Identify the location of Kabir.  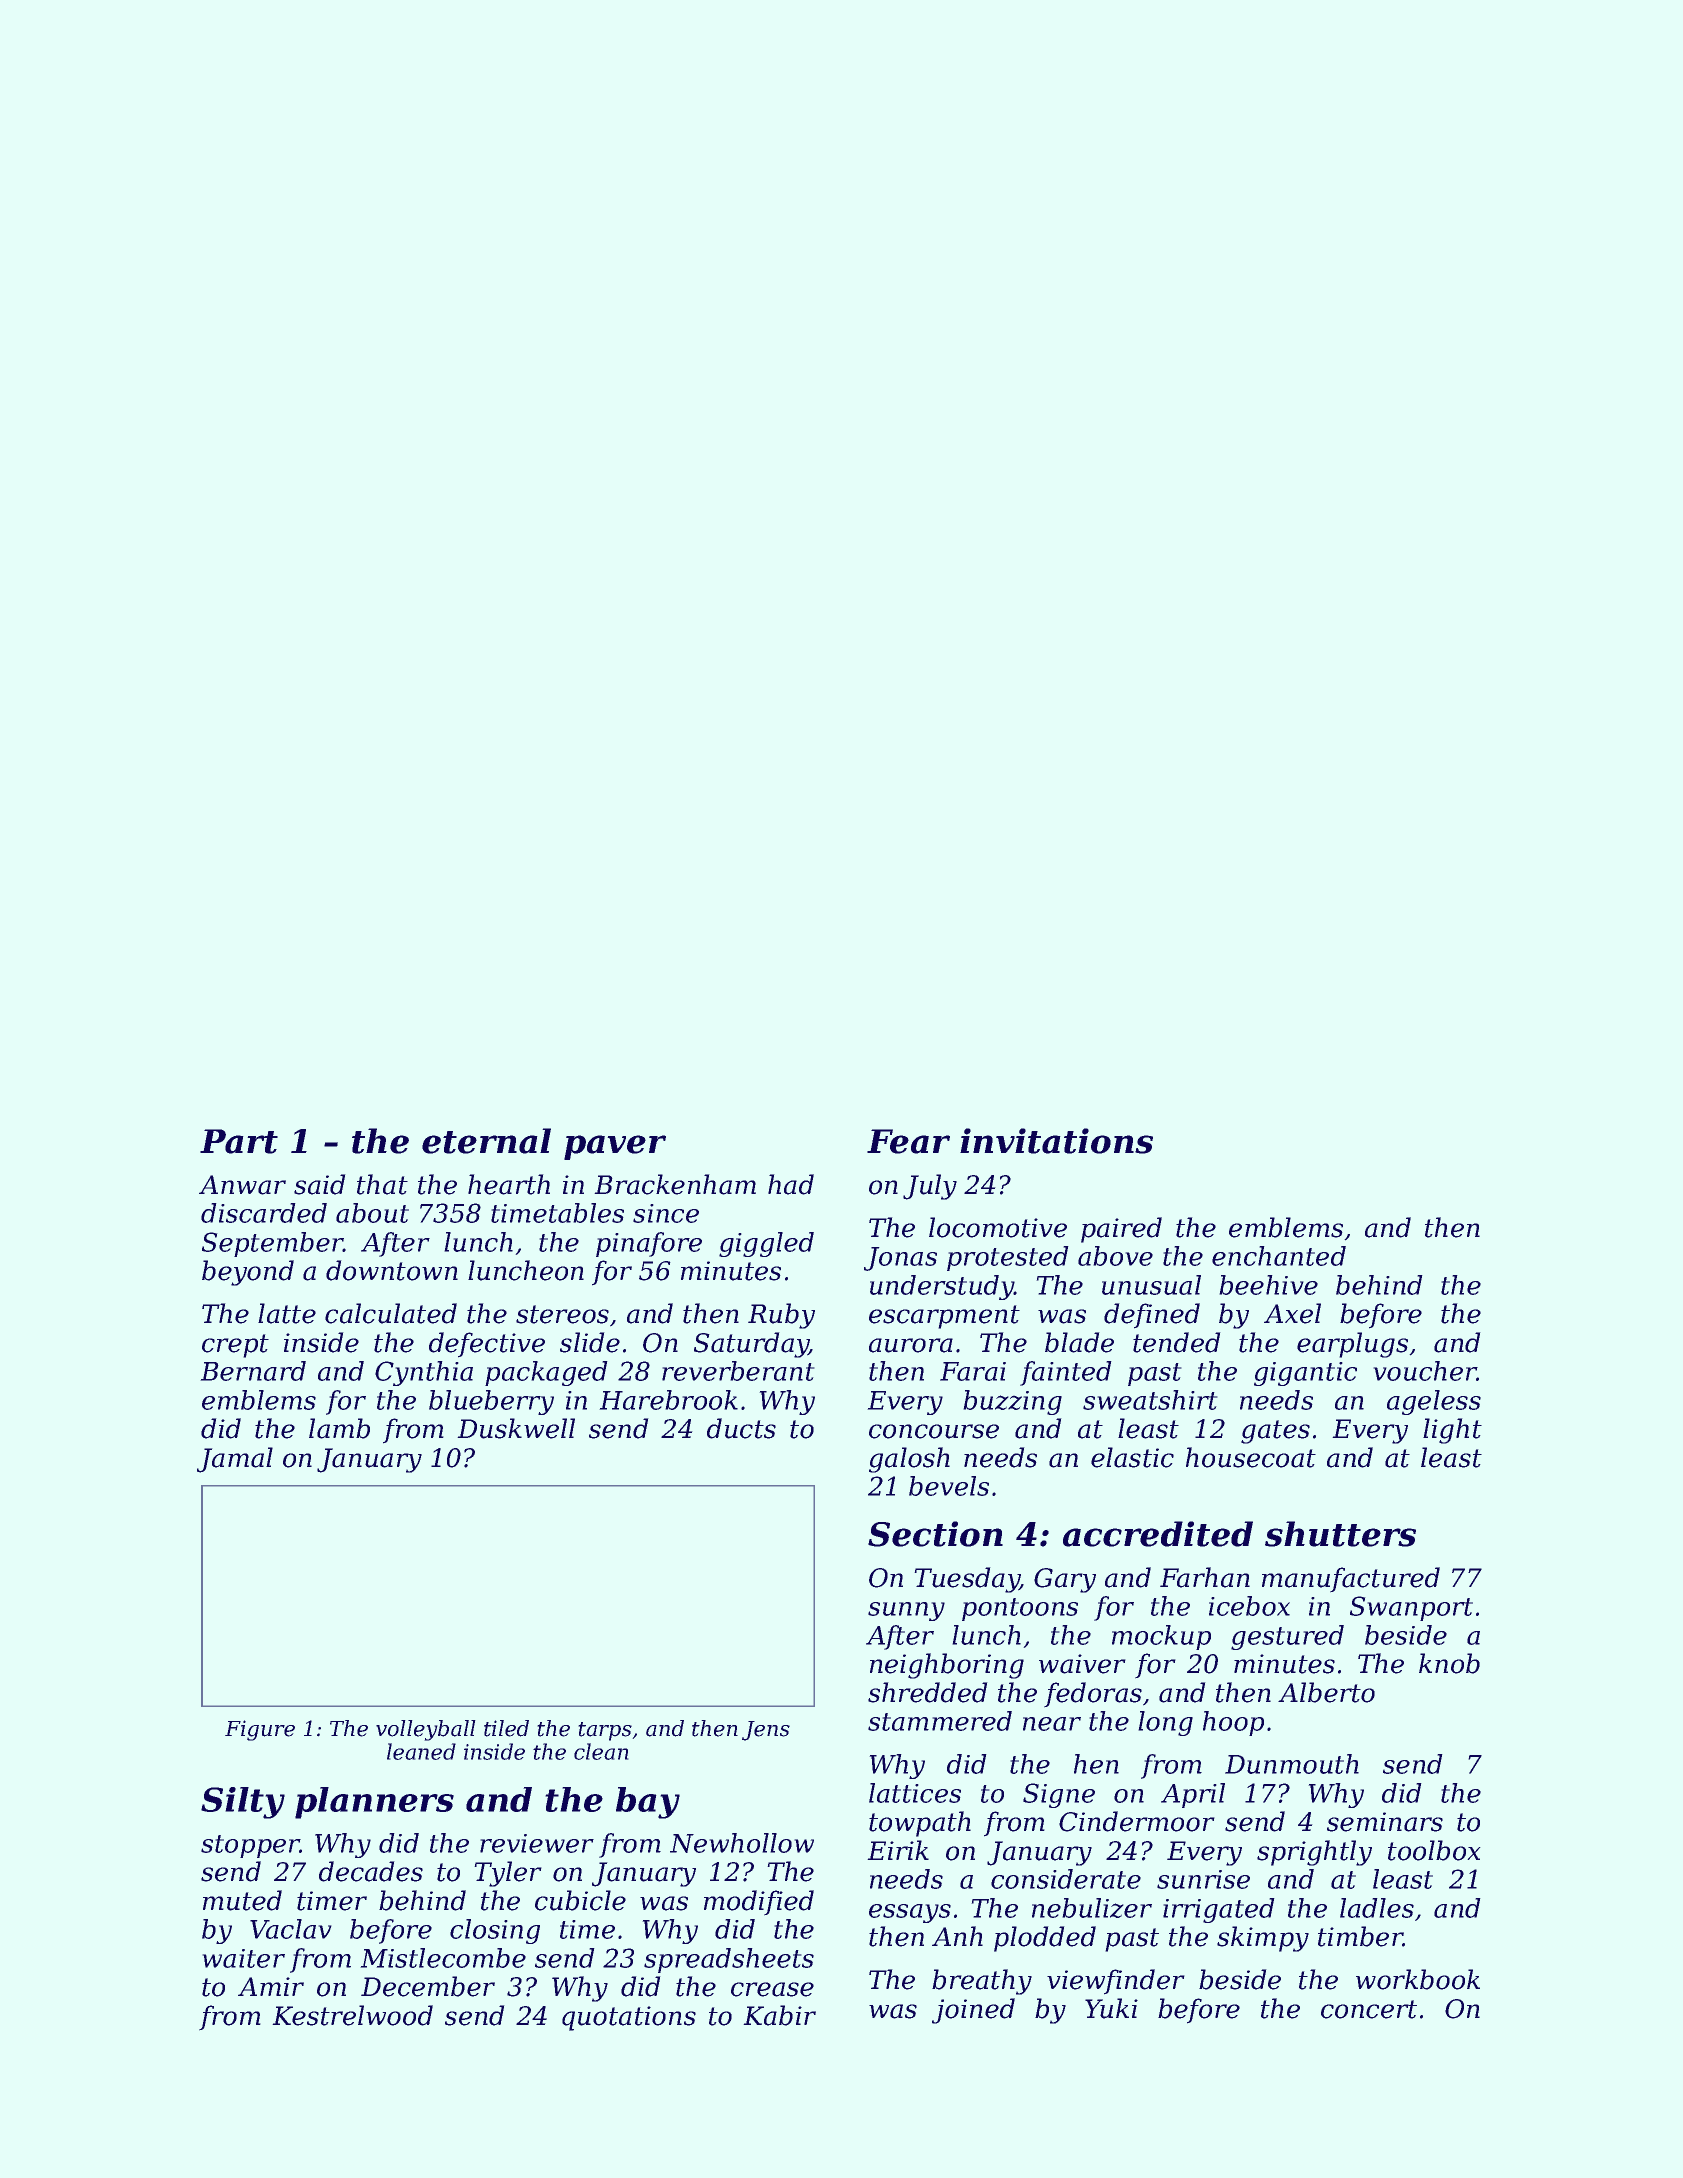
(779, 2015).
